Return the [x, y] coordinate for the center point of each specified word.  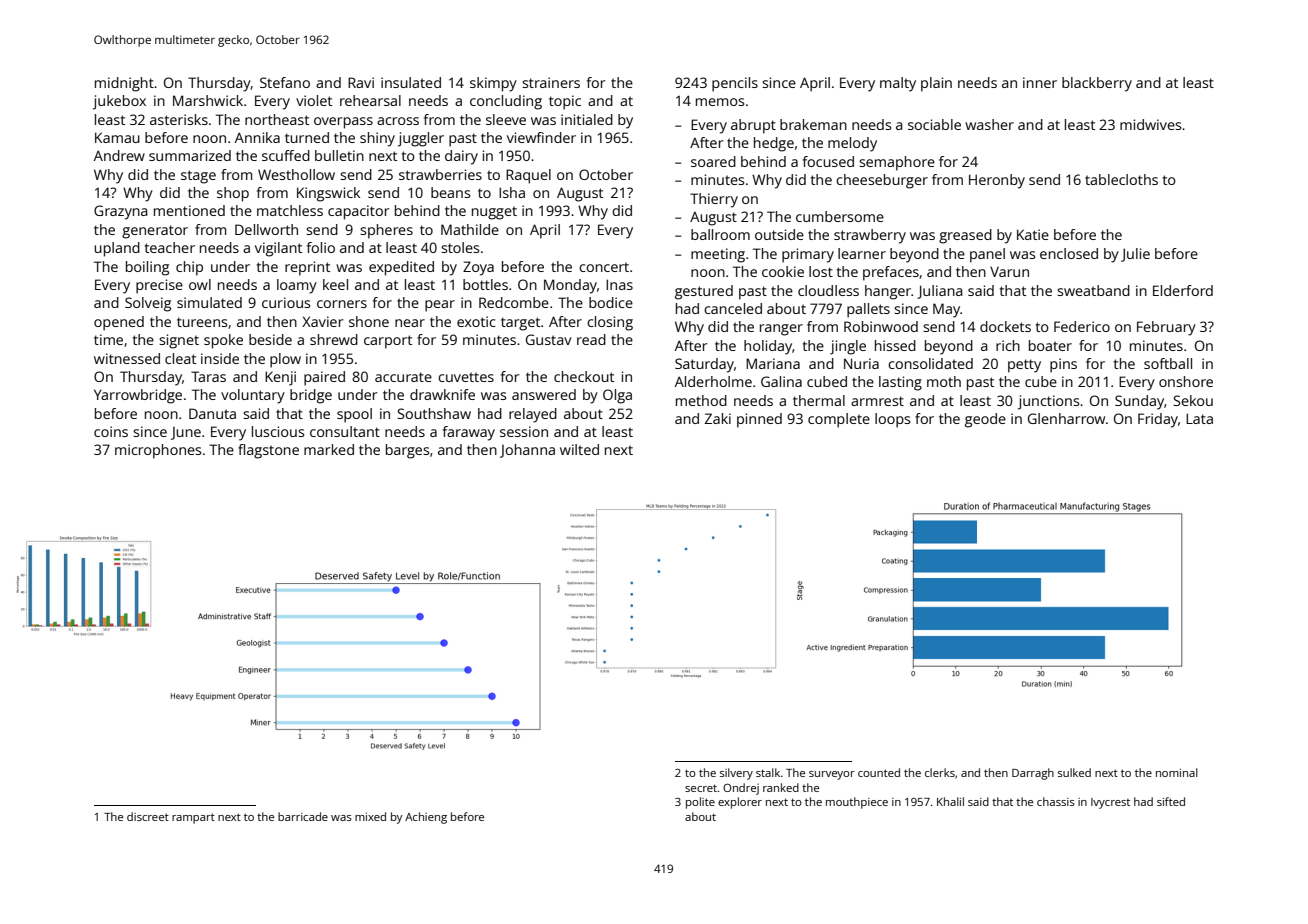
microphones [158, 451]
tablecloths [1121, 179]
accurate [403, 377]
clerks [940, 772]
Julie [1135, 255]
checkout [584, 376]
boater [1050, 345]
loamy [297, 286]
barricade [303, 816]
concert [604, 267]
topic [565, 102]
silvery [736, 774]
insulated [411, 82]
